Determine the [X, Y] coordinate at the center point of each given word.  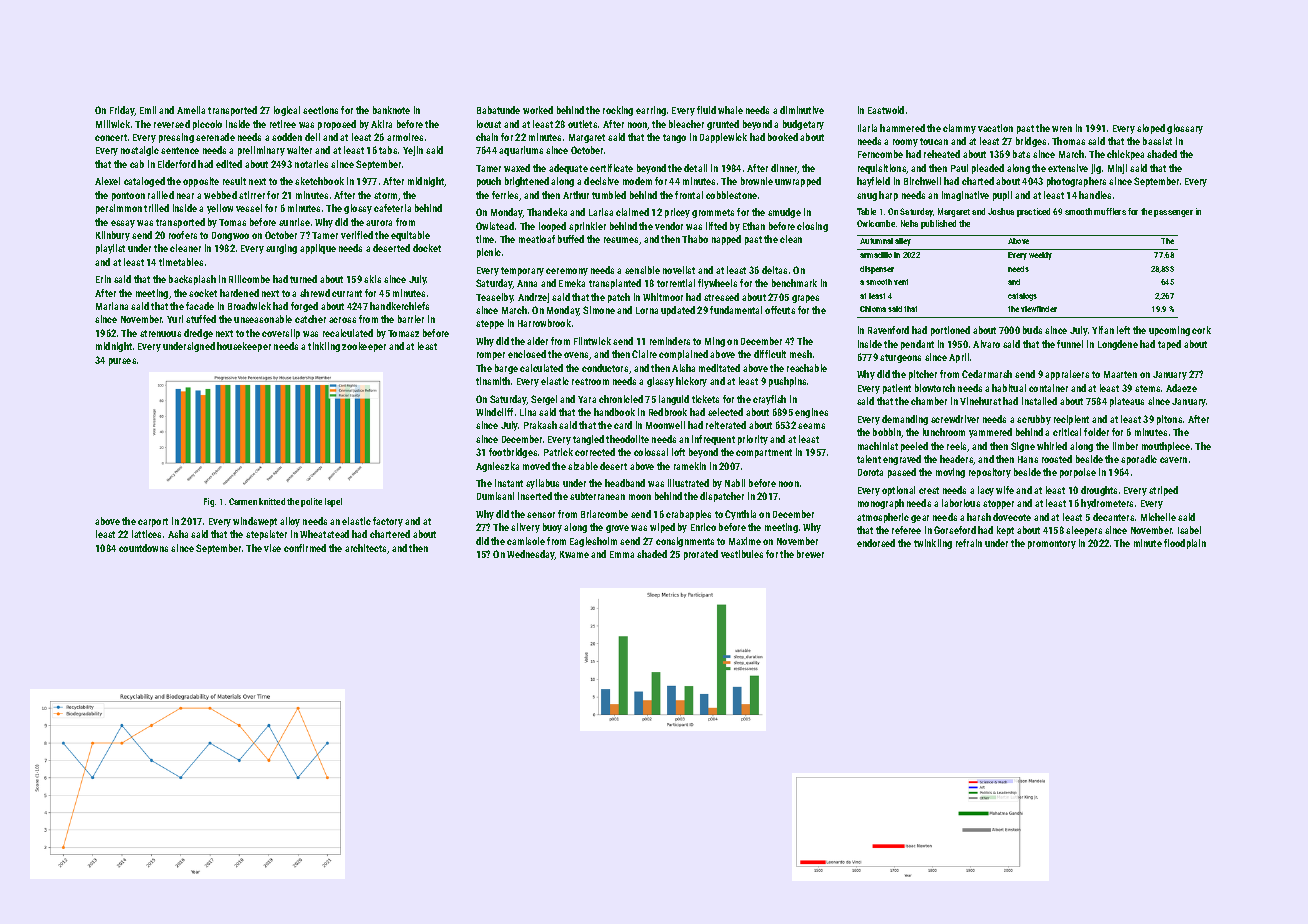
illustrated [688, 483]
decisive [601, 181]
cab [137, 164]
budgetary [803, 125]
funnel [1070, 344]
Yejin [413, 151]
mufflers [1110, 211]
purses [122, 362]
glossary [1185, 129]
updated [678, 311]
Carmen [243, 501]
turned [303, 279]
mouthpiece [1166, 447]
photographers [1076, 182]
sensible [642, 270]
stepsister [266, 535]
